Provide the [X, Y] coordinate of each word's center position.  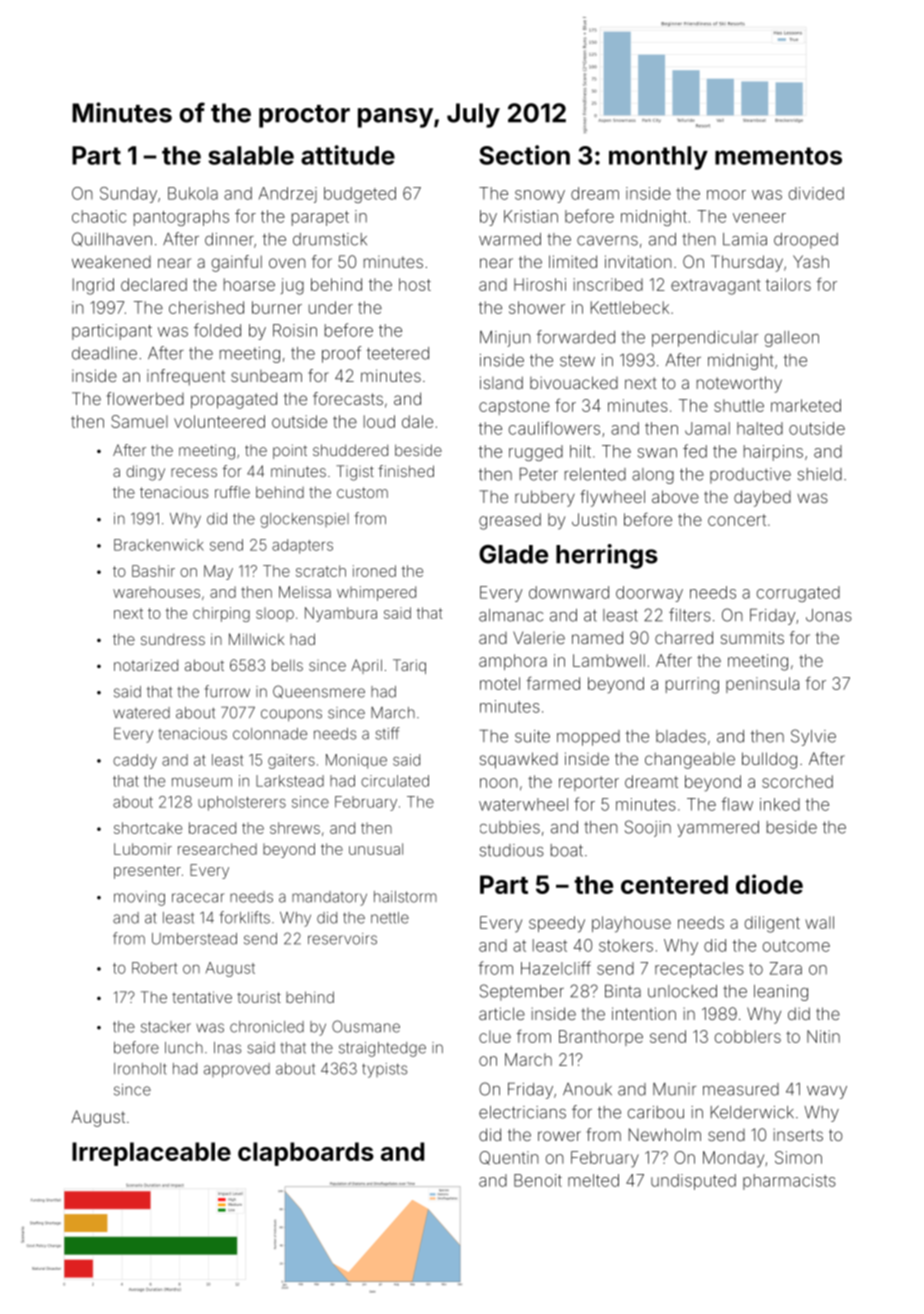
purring [692, 685]
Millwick [256, 639]
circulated [395, 781]
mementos [778, 156]
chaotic [99, 216]
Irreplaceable [151, 1154]
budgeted [360, 195]
